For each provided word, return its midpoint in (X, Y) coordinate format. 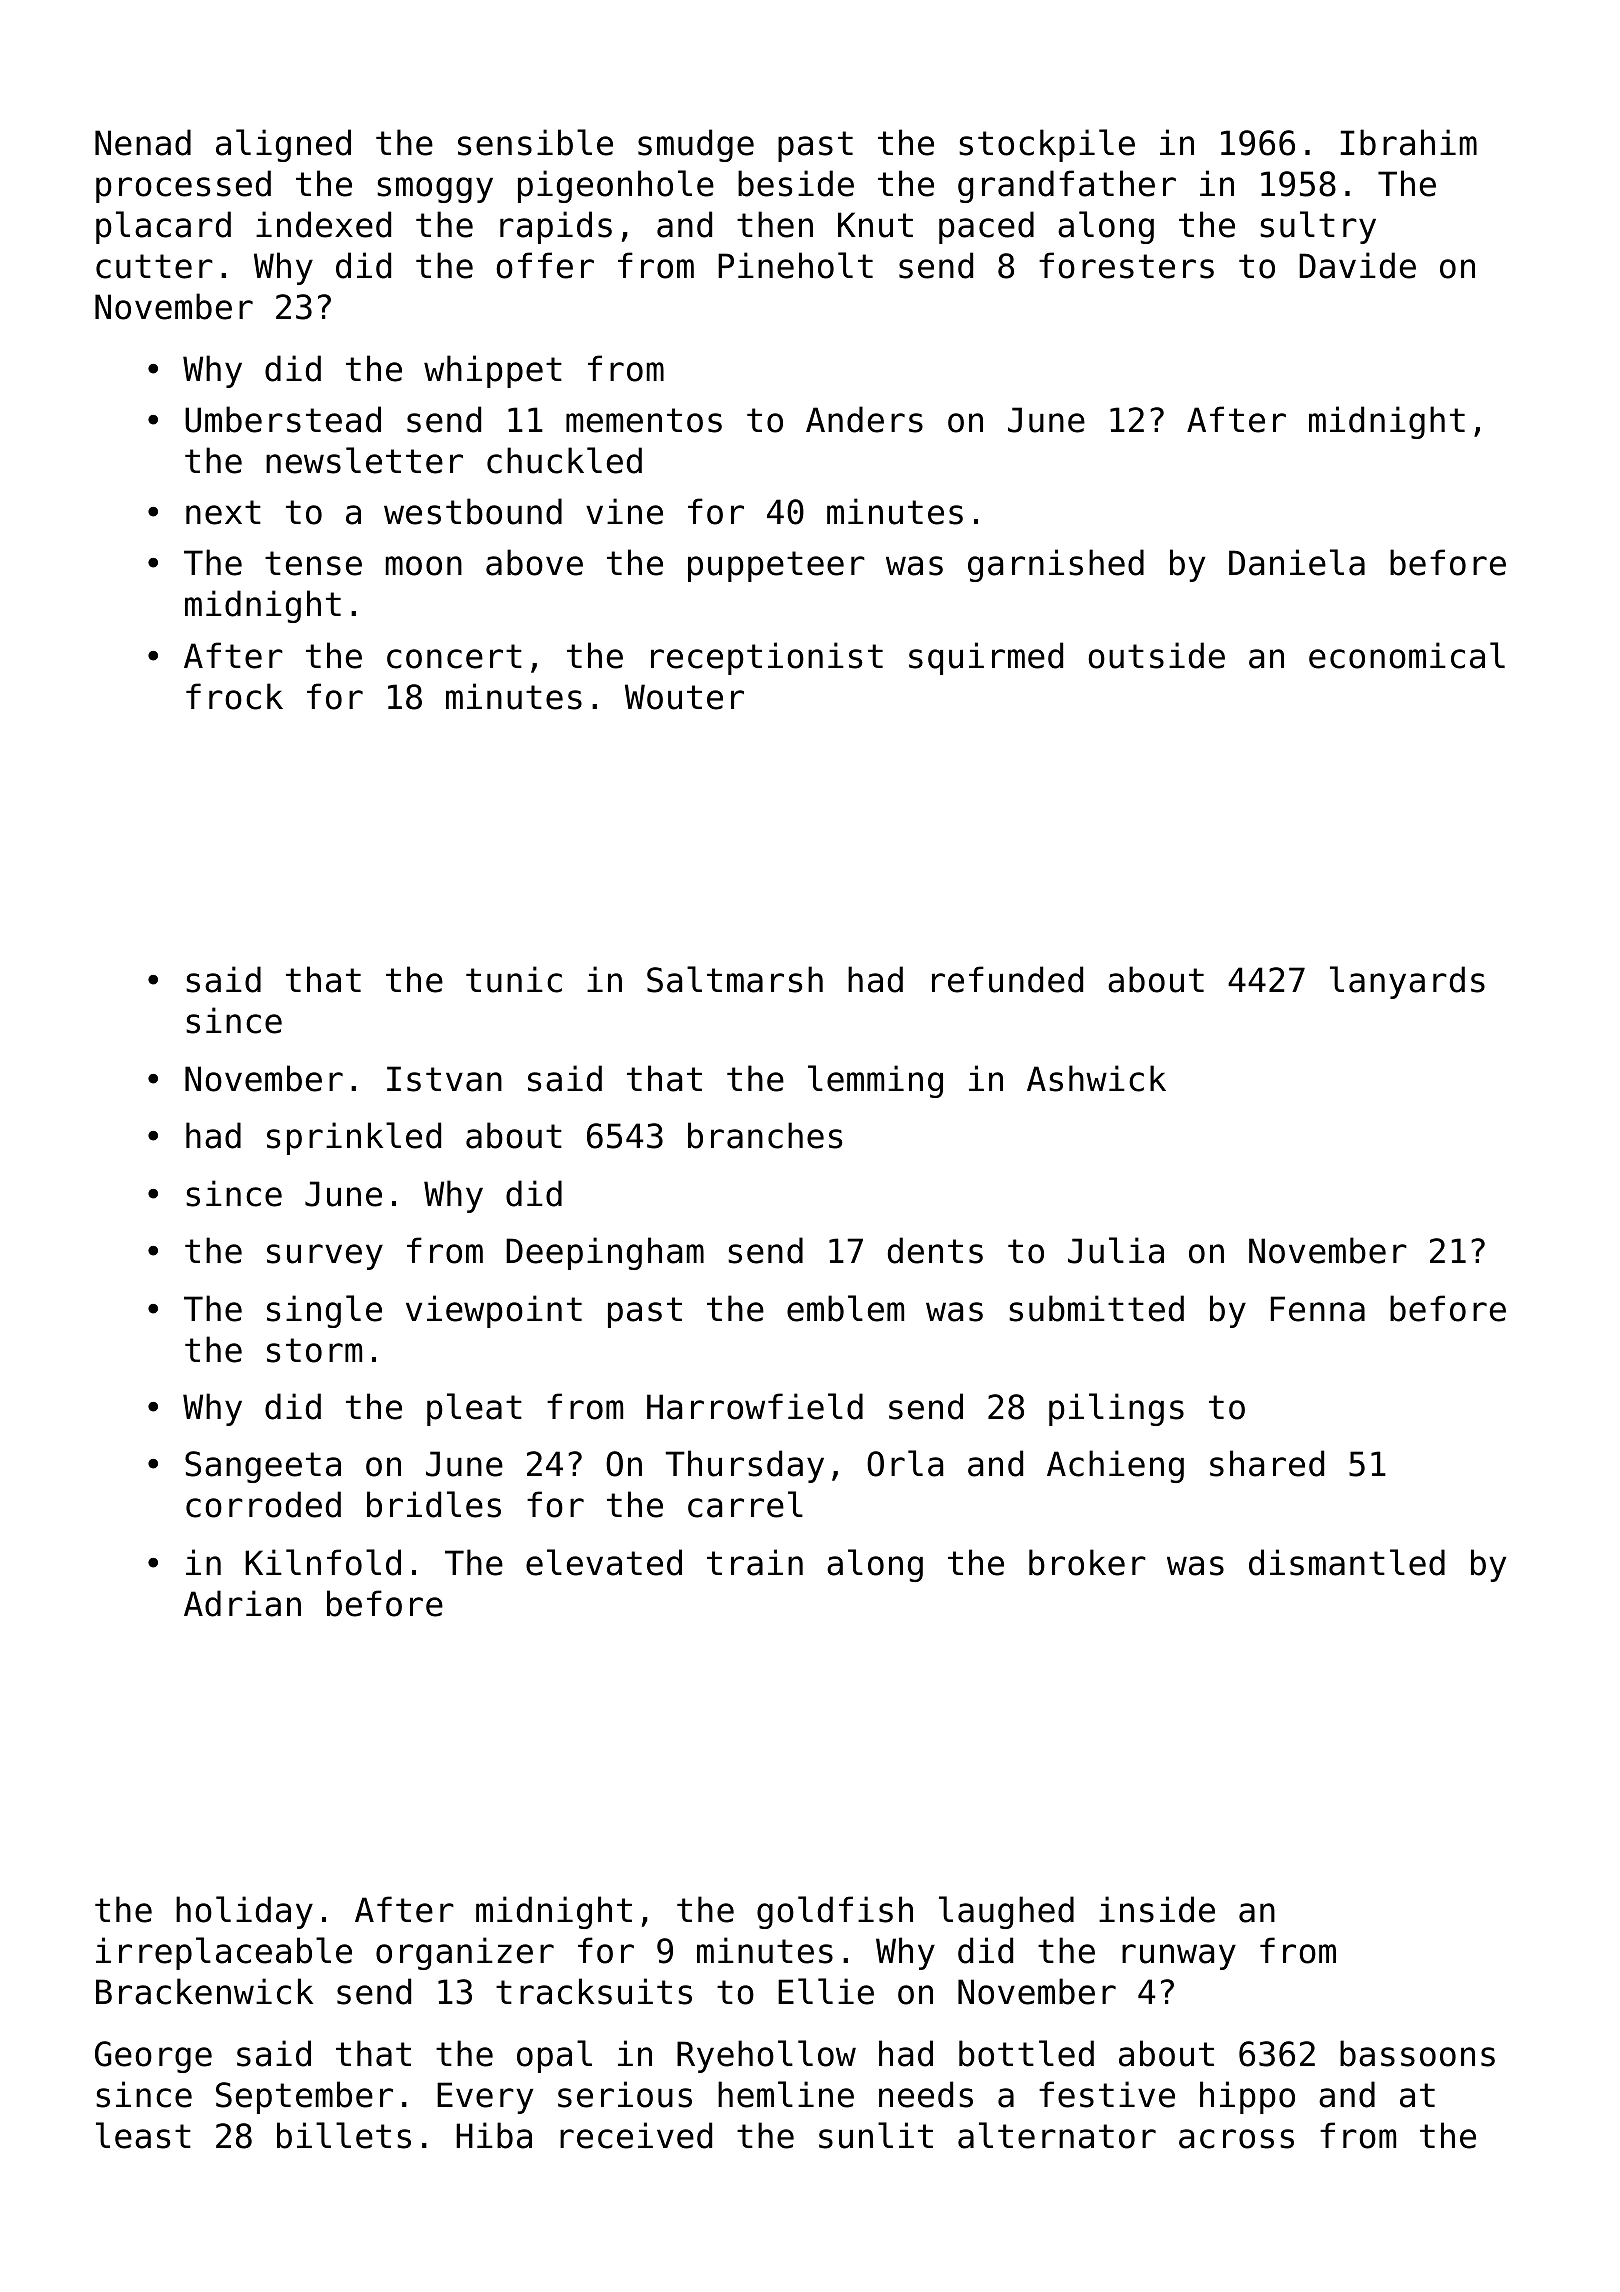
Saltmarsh (735, 979)
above (534, 562)
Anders (864, 419)
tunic (514, 979)
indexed (323, 224)
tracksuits (594, 1991)
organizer (465, 1953)
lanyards (1407, 982)
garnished (1056, 565)
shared (1267, 1463)
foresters (1126, 265)
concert (454, 656)
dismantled (1347, 1562)
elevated (604, 1562)
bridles (434, 1504)
